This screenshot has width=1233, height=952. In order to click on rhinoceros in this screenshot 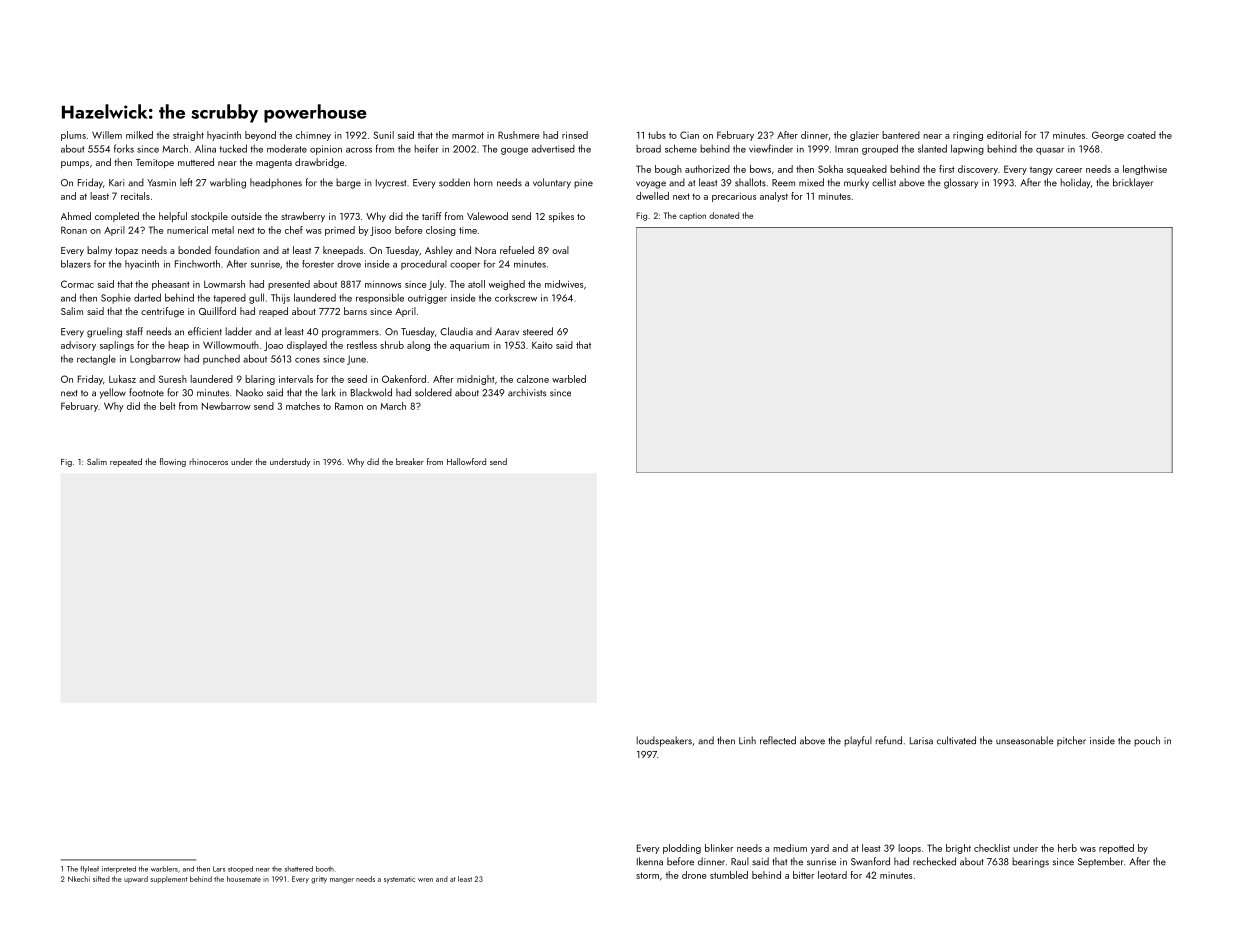, I will do `click(208, 461)`.
